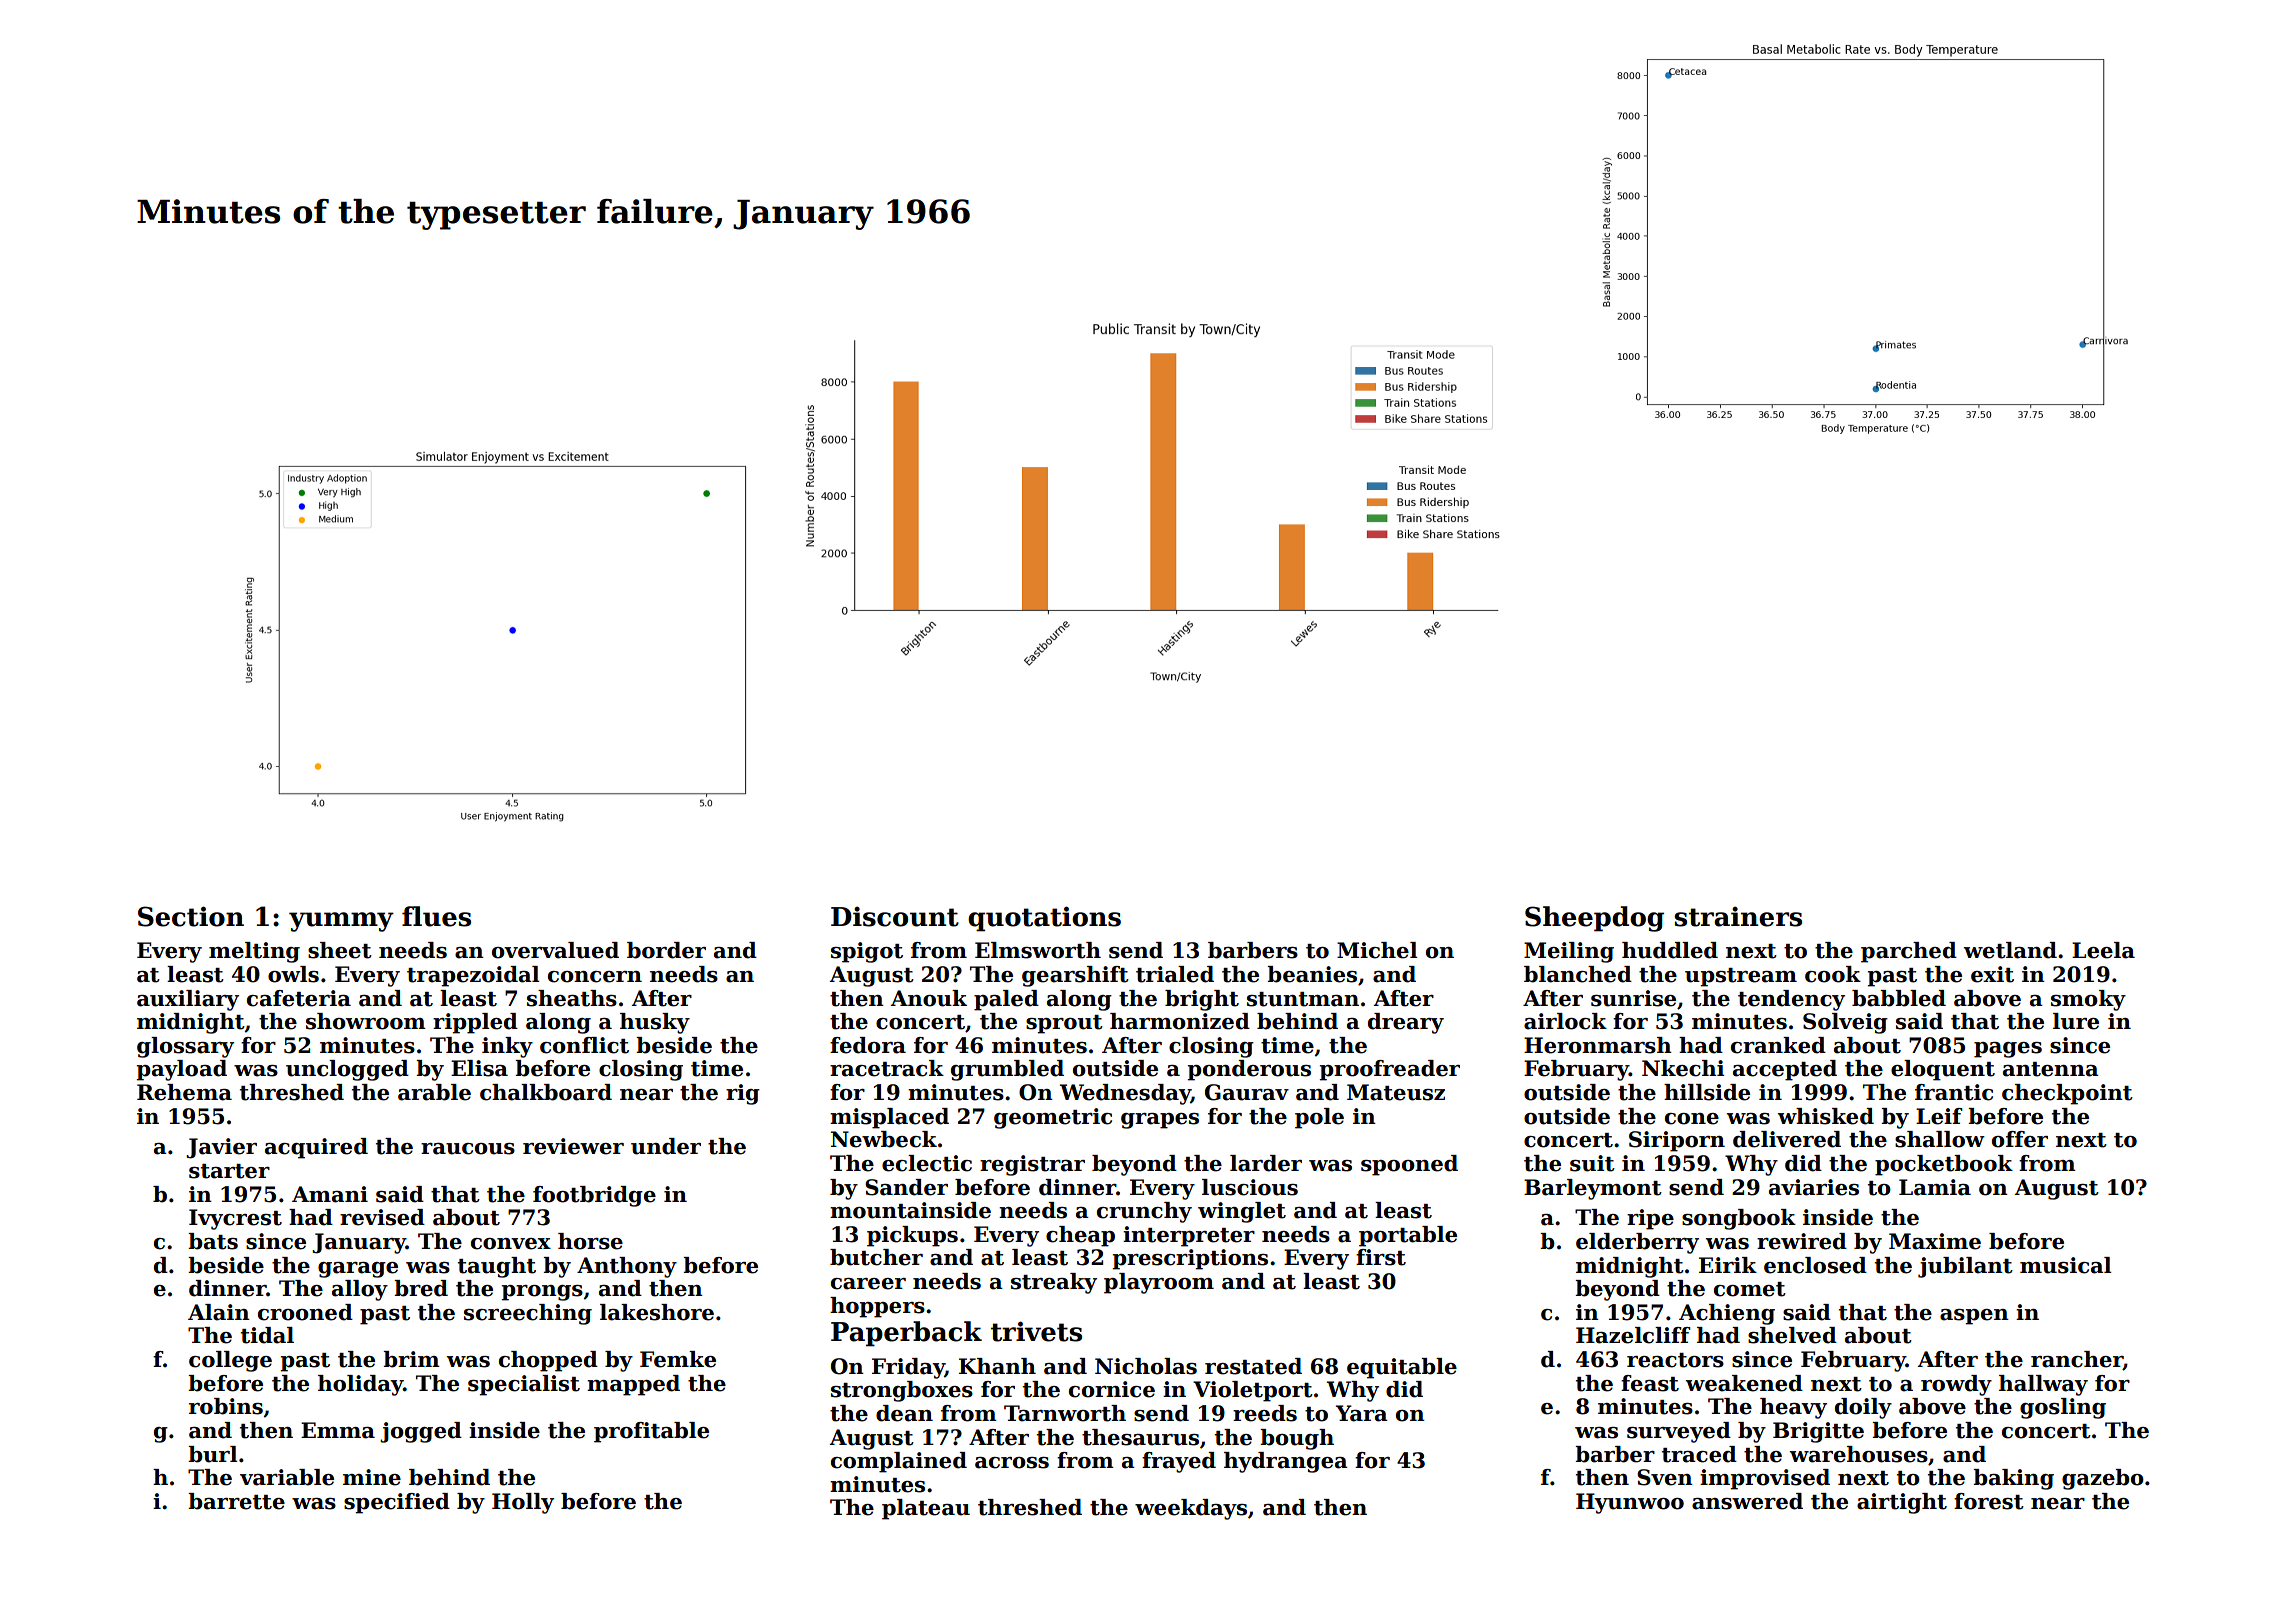 This document has height=1620, width=2292. Describe the element at coordinates (1032, 1165) in the document. I see `registrar` at that location.
